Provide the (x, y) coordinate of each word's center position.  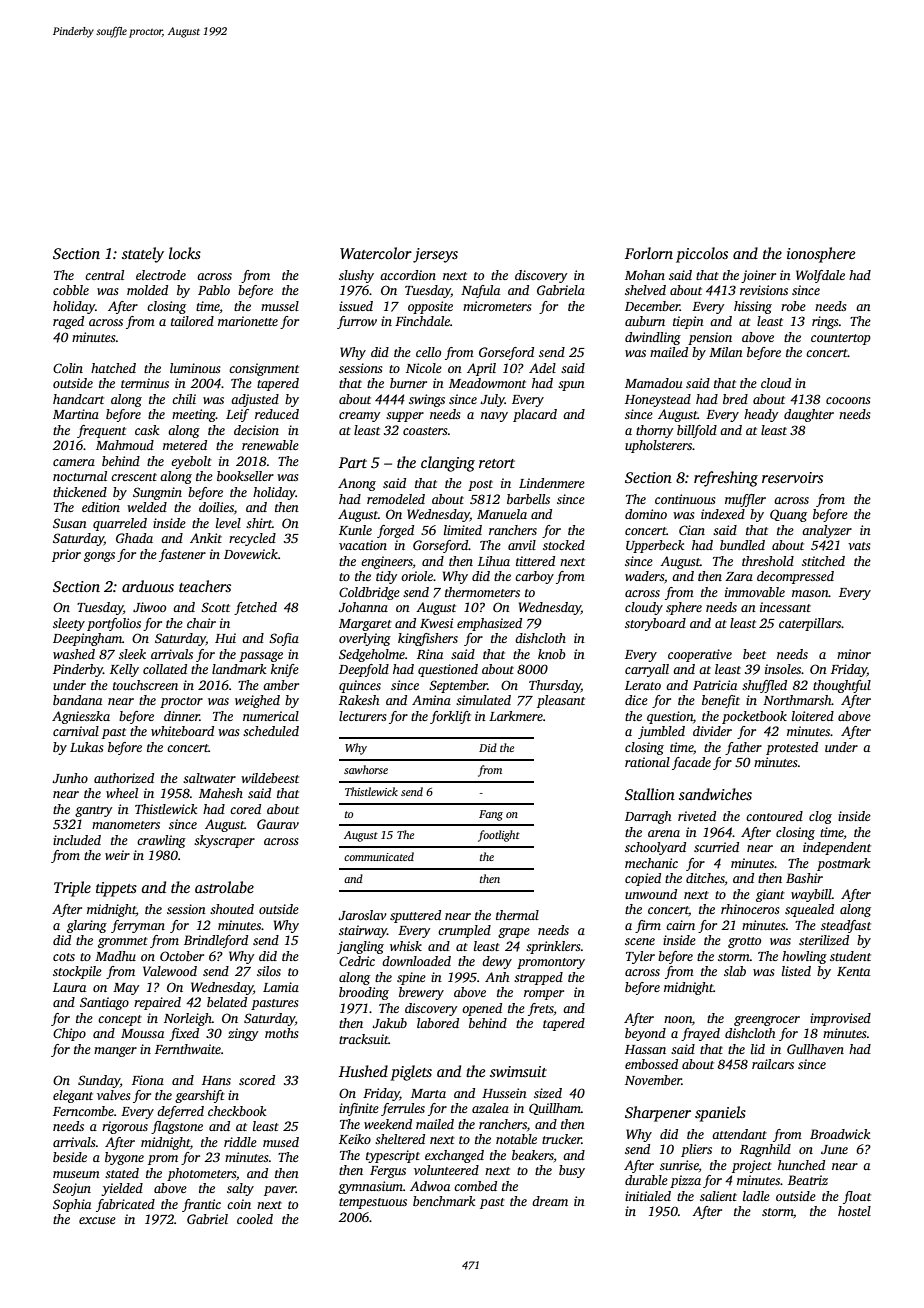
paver (280, 1191)
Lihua (494, 561)
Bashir (804, 878)
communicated (379, 856)
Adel (542, 368)
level (228, 523)
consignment (264, 369)
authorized (124, 778)
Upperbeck (655, 546)
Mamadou (654, 383)
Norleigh (188, 1019)
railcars (773, 1064)
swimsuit (518, 1071)
